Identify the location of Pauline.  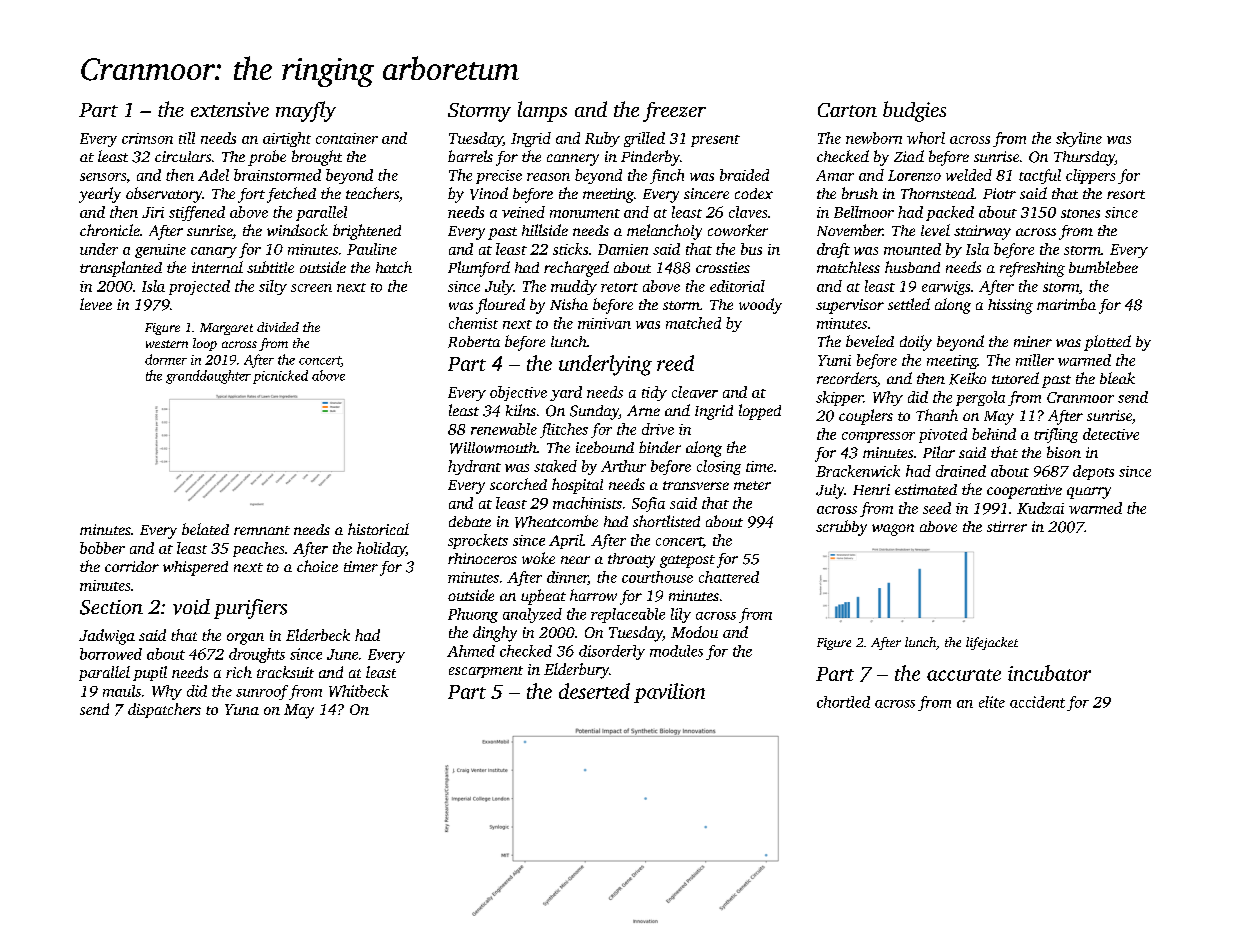
(372, 249).
